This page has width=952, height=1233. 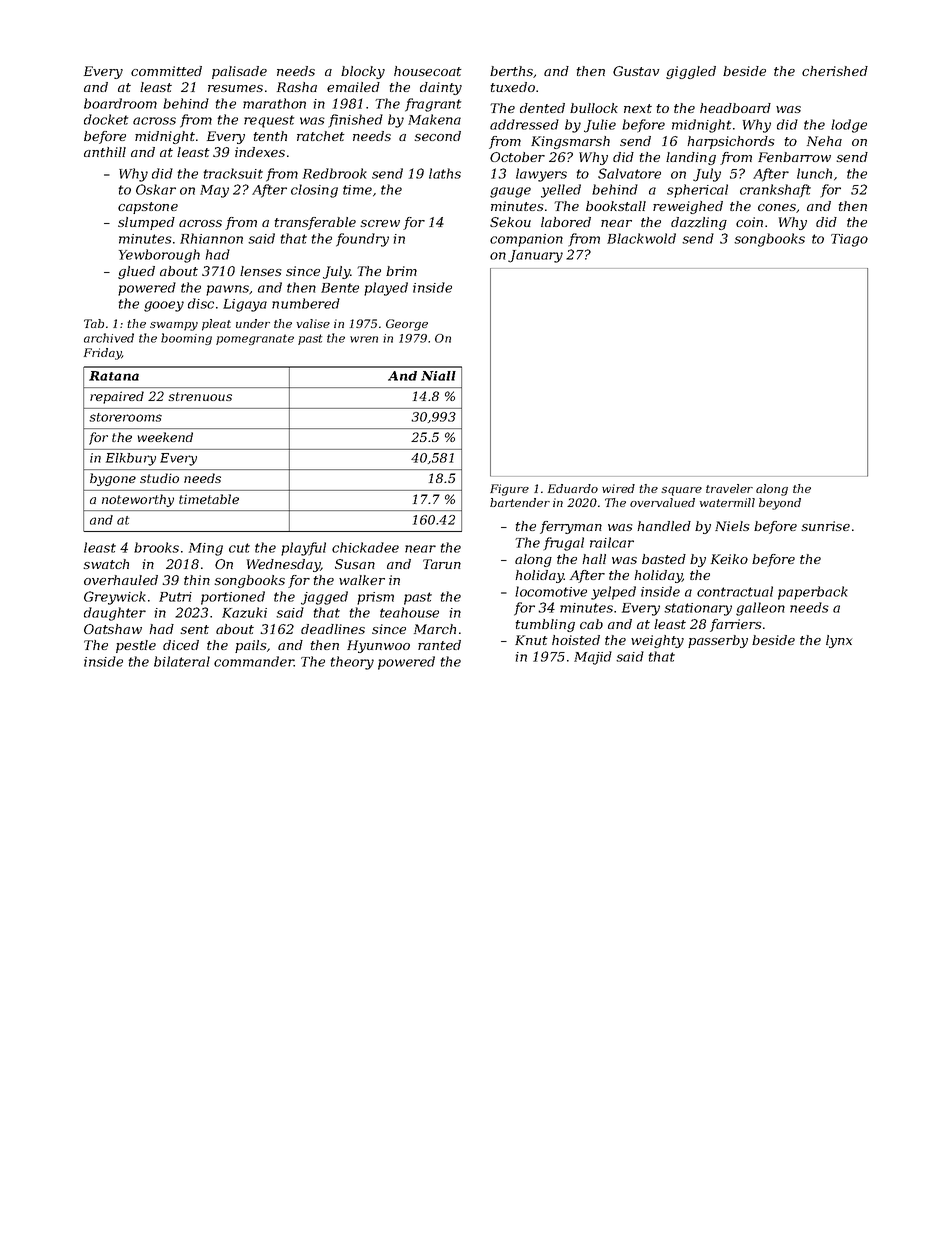 What do you see at coordinates (159, 478) in the page?
I see `studio` at bounding box center [159, 478].
